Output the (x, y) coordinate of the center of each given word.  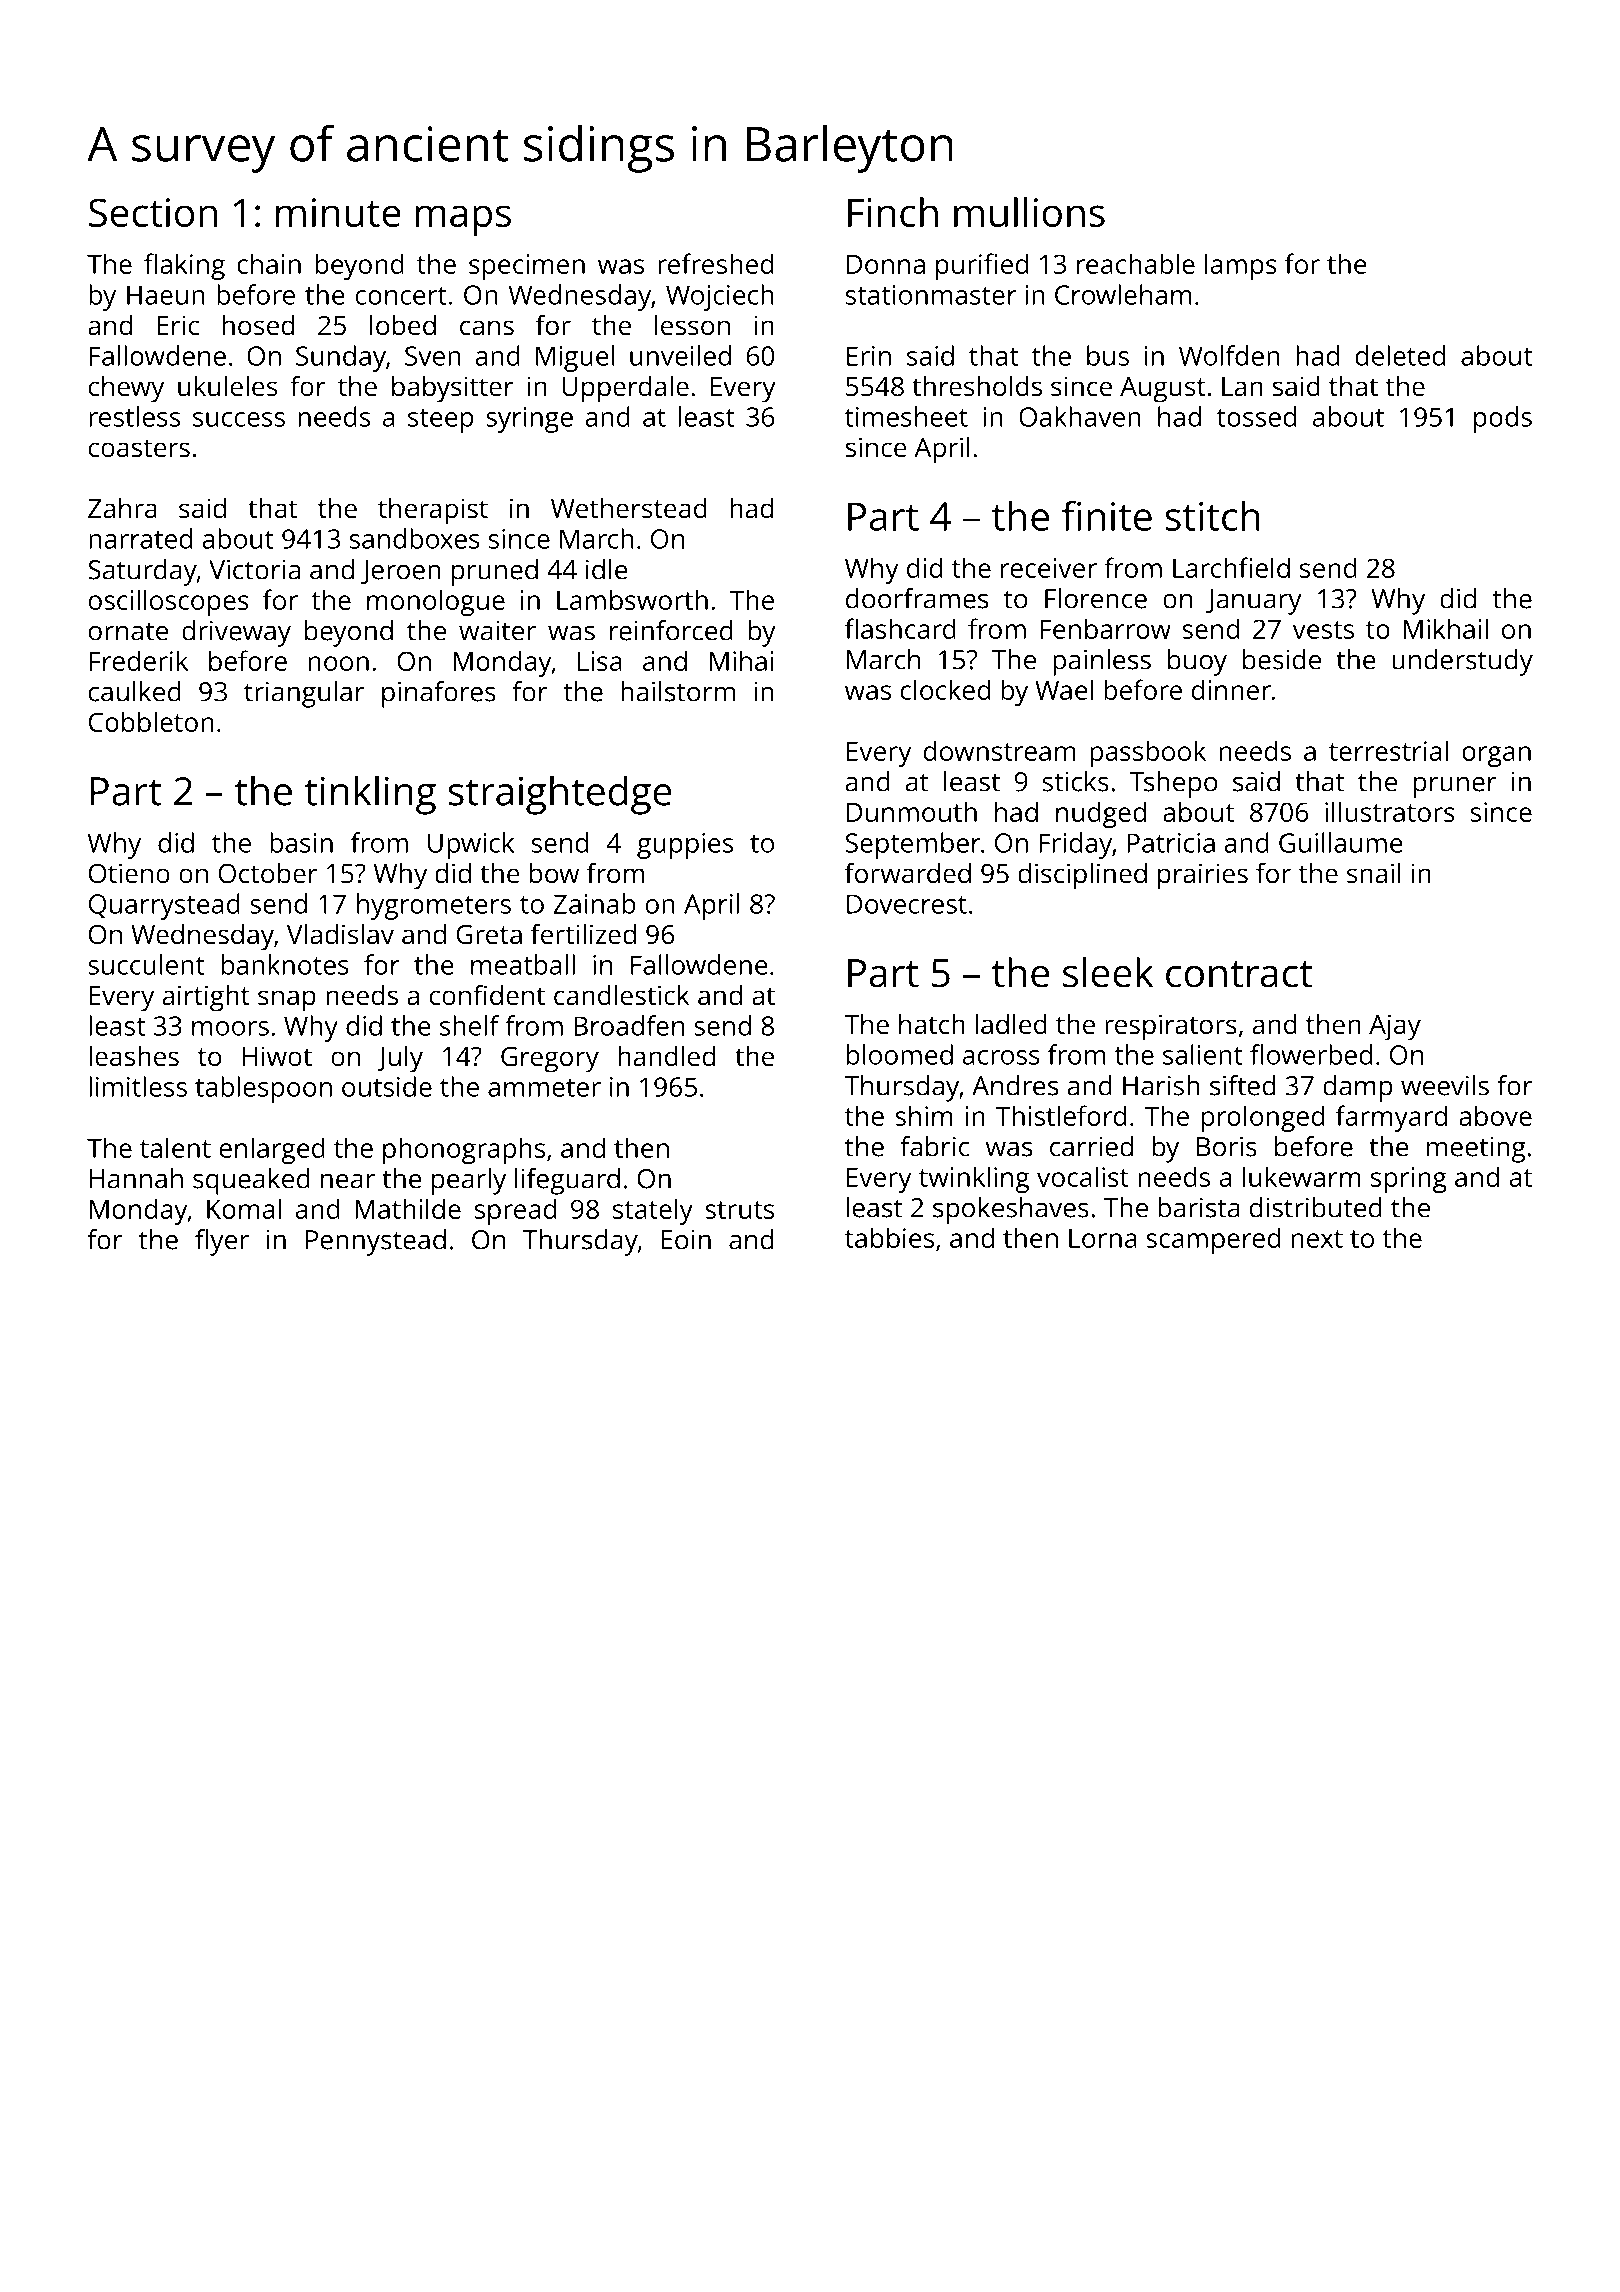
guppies (685, 846)
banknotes (285, 964)
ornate (128, 632)
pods (1503, 419)
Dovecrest (907, 904)
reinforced (671, 630)
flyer (222, 1242)
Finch (893, 212)
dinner (1231, 689)
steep (440, 421)
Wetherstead (629, 508)
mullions (1029, 212)
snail (1374, 873)
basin (301, 842)
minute (338, 212)
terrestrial (1388, 750)
